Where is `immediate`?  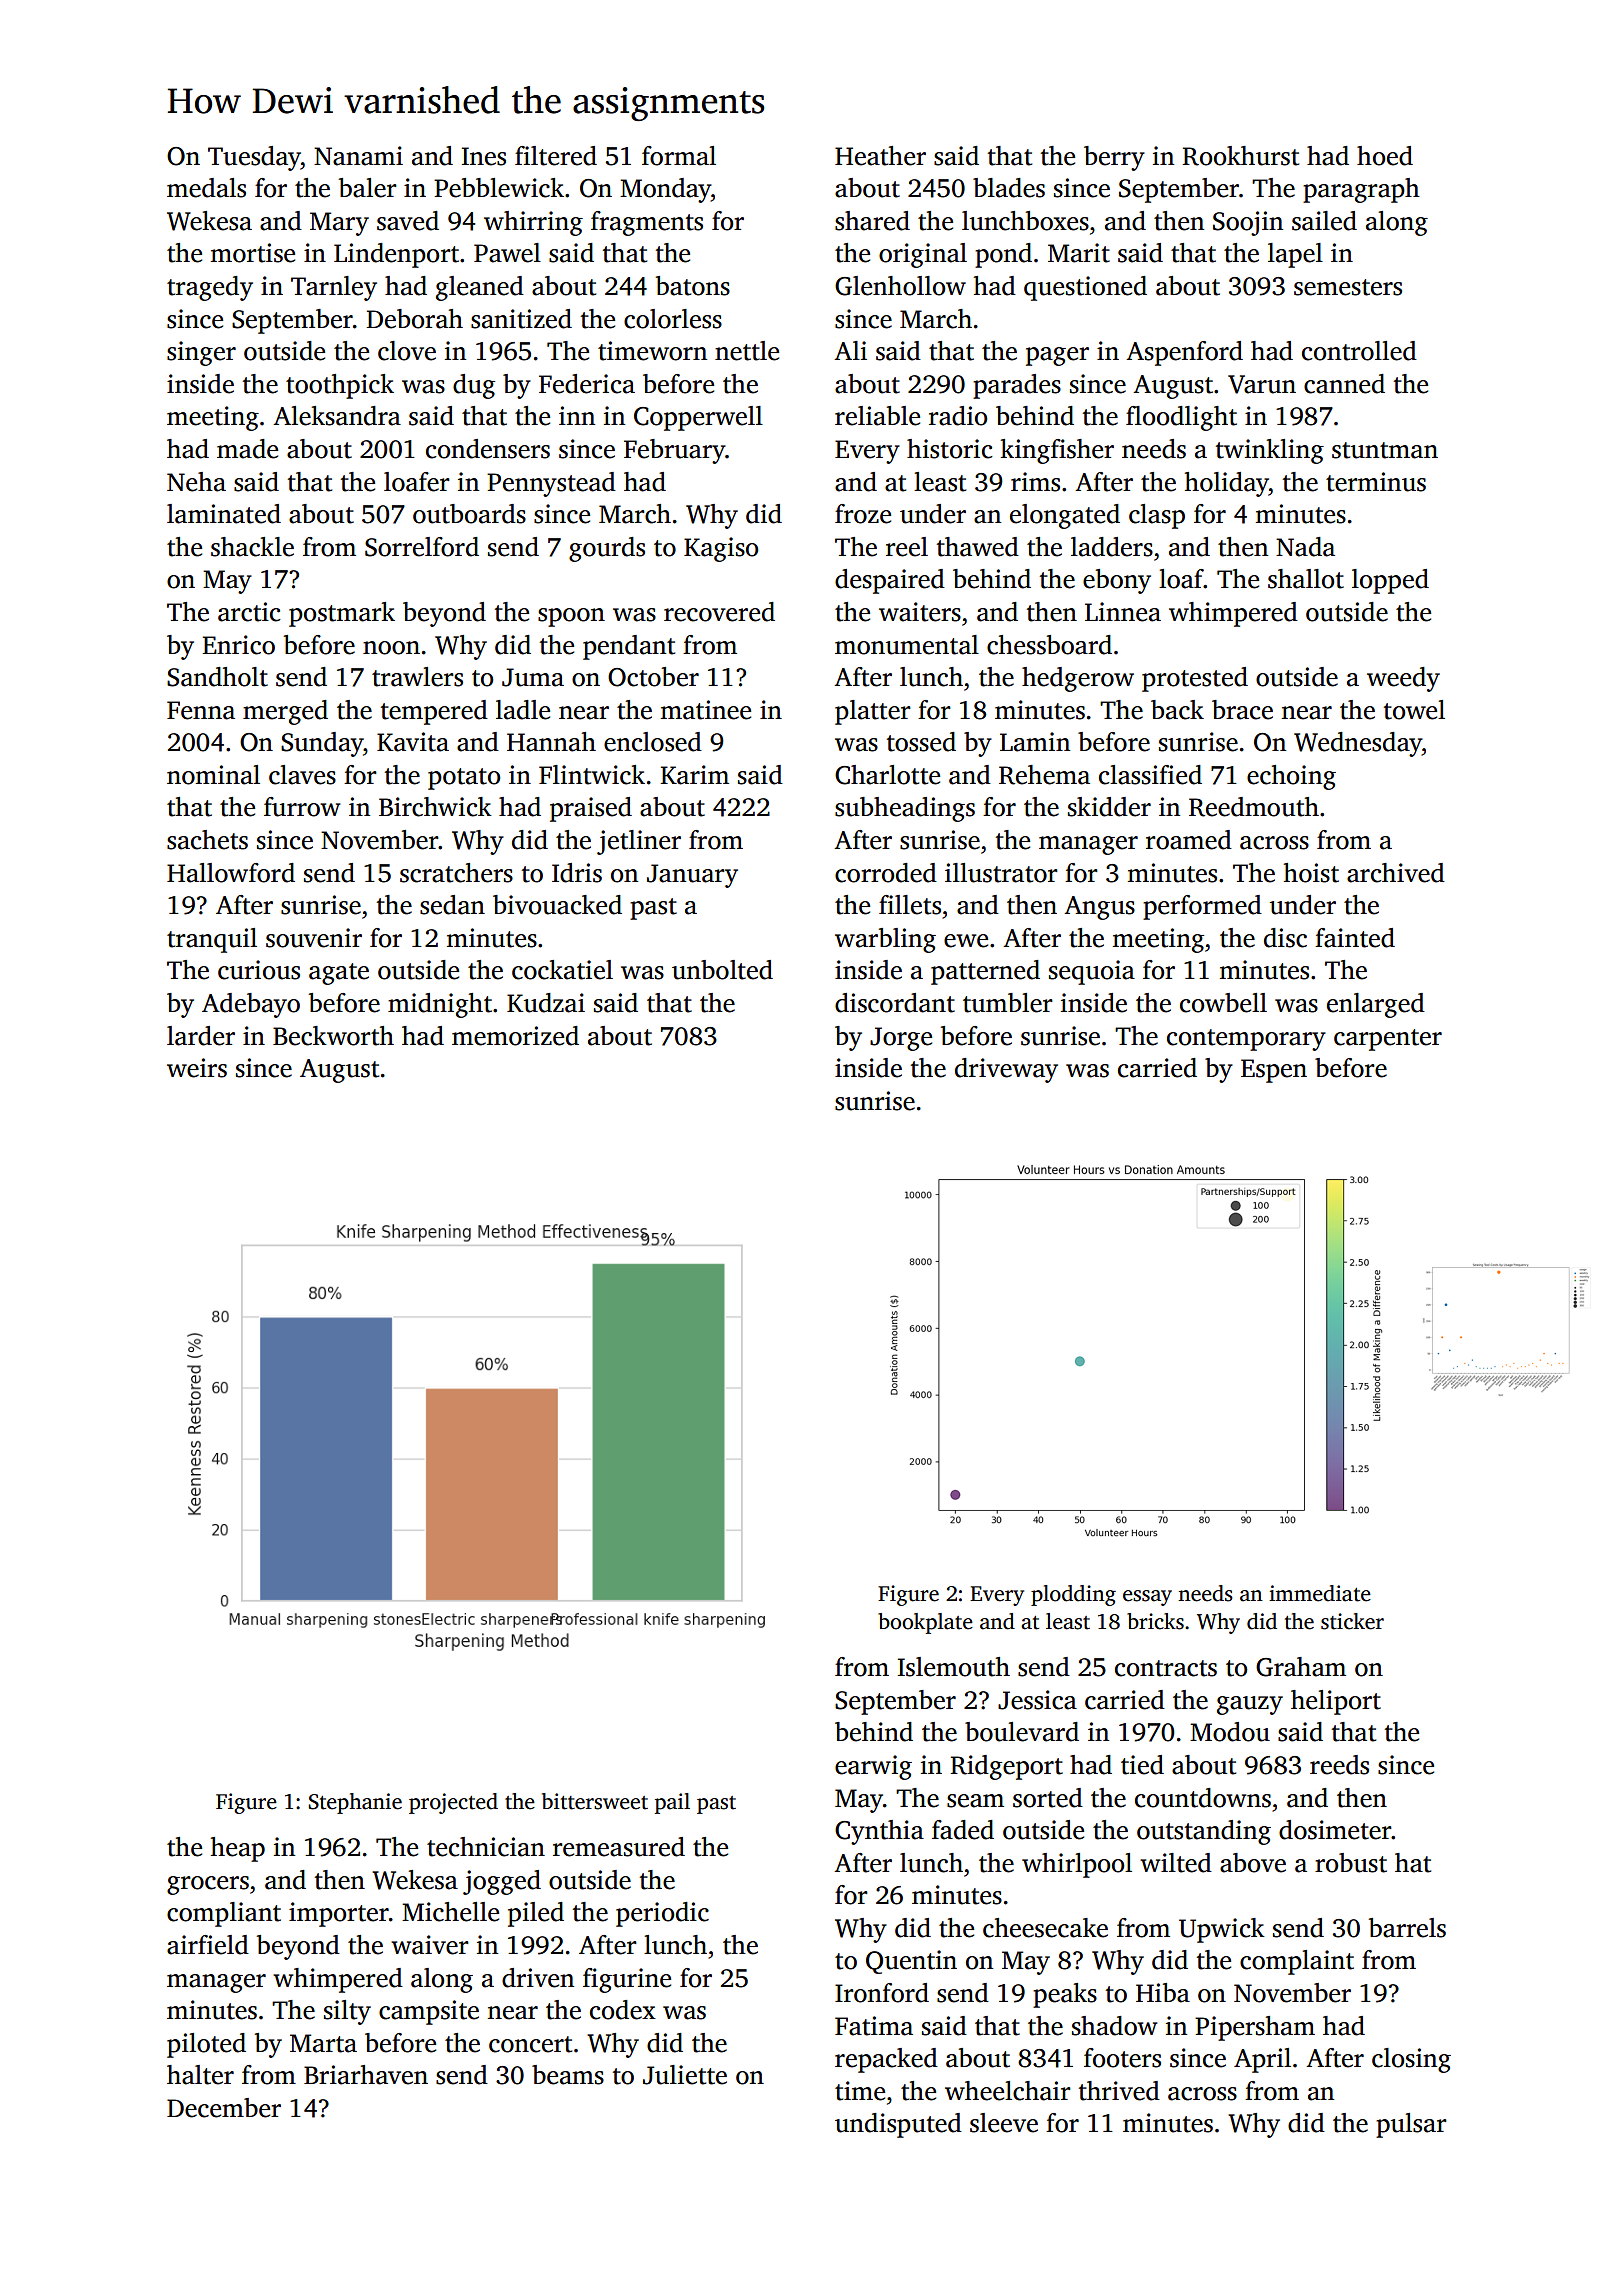
immediate is located at coordinates (1320, 1593).
